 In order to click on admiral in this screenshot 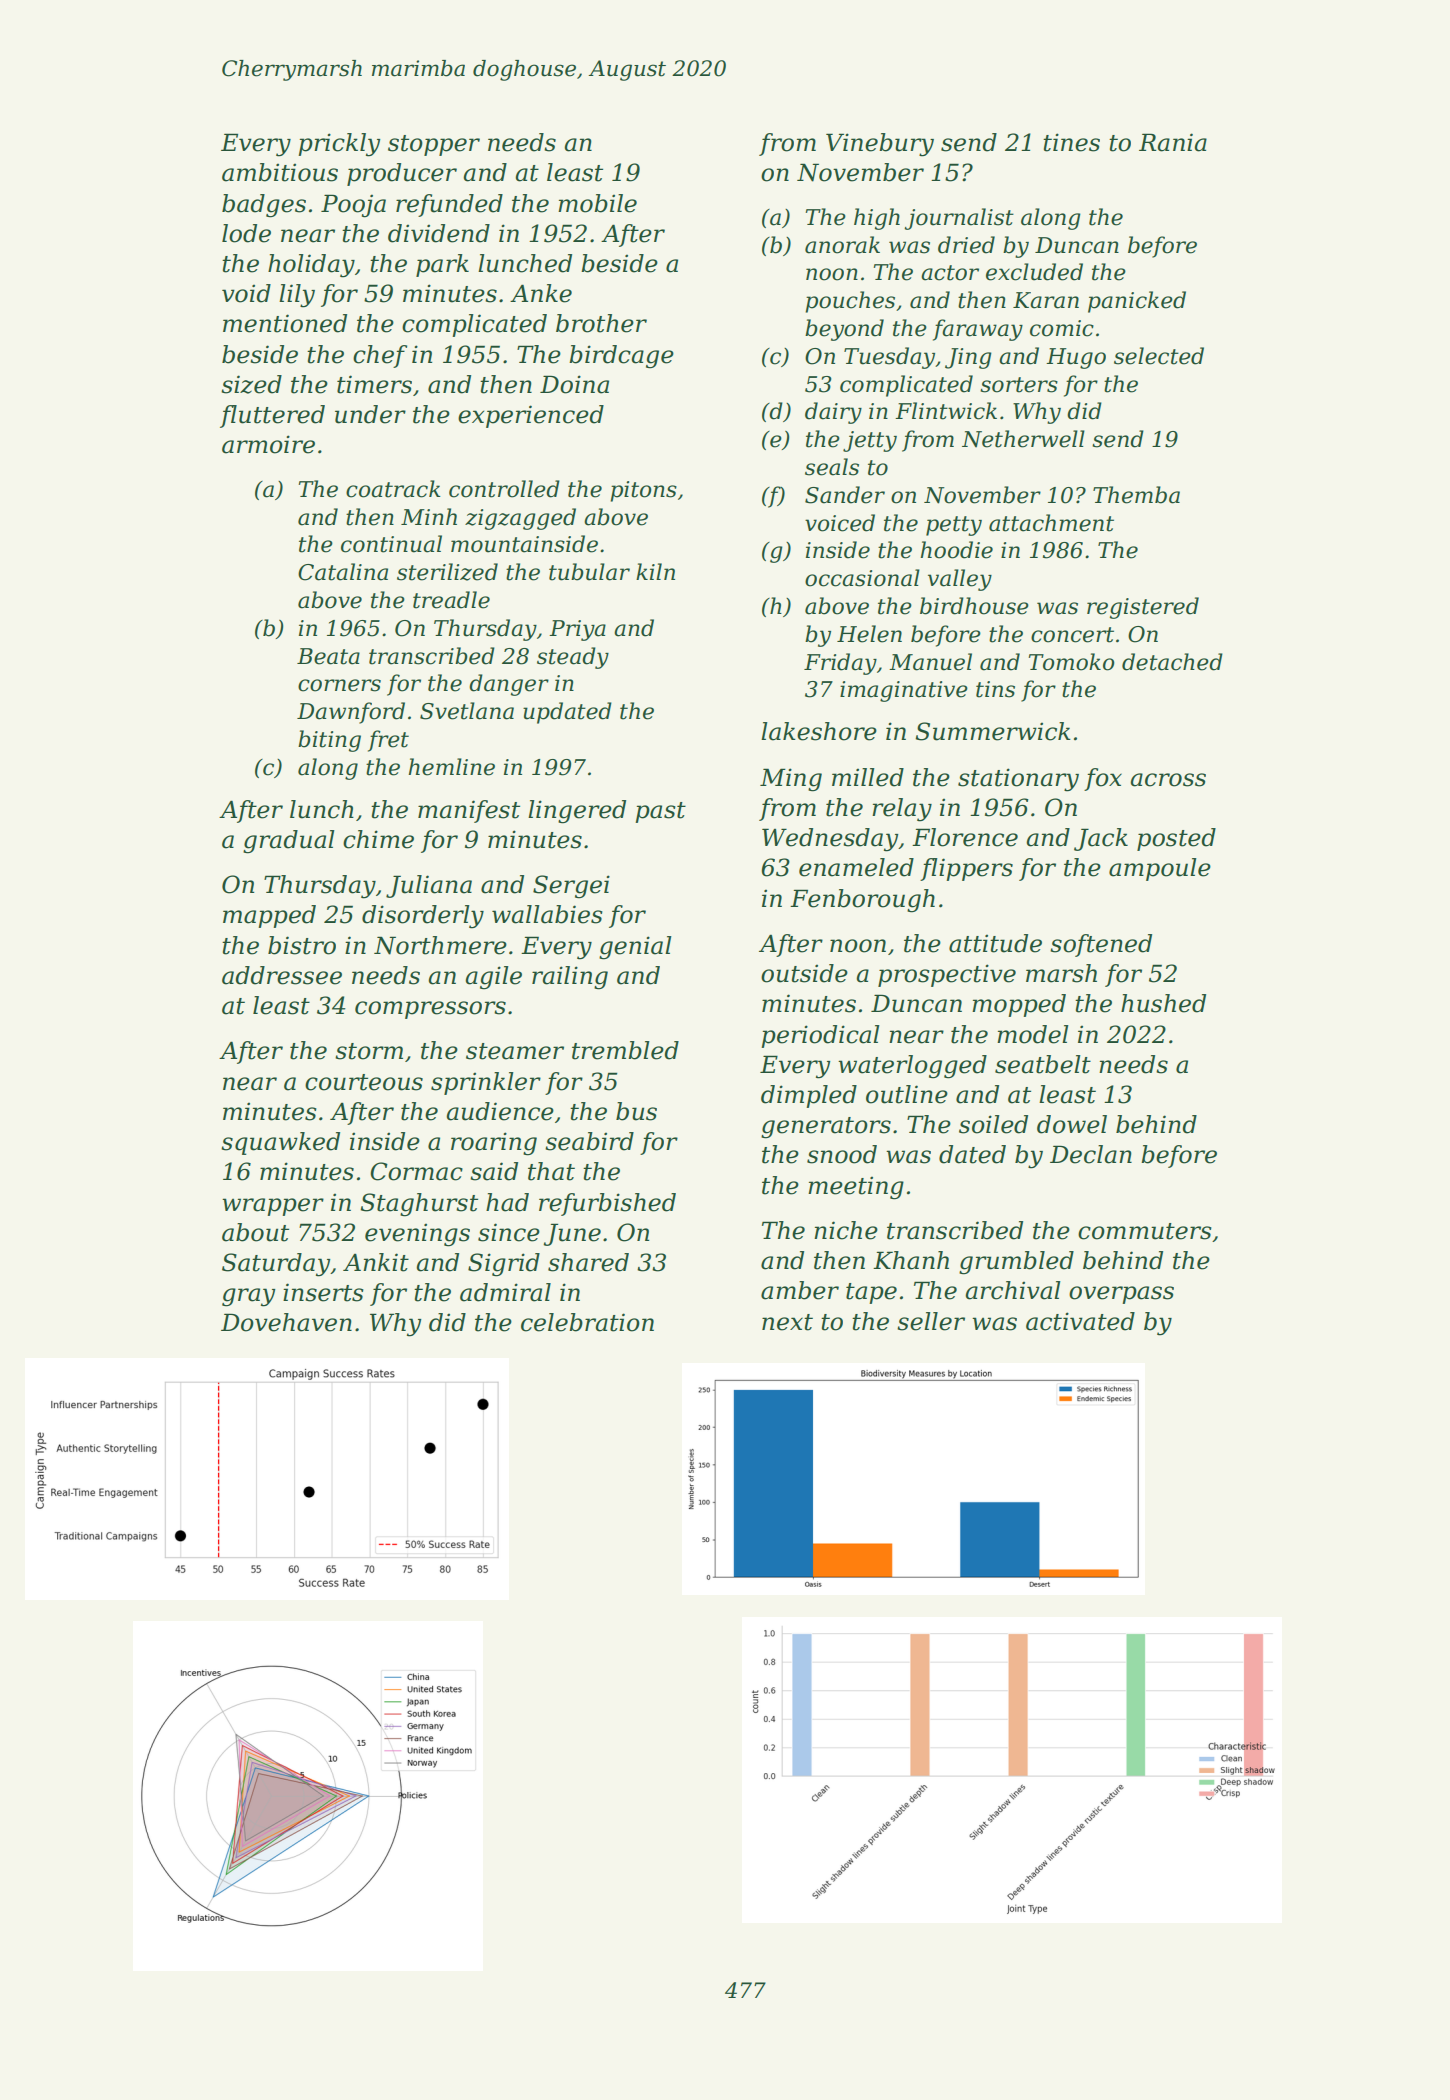, I will do `click(505, 1292)`.
